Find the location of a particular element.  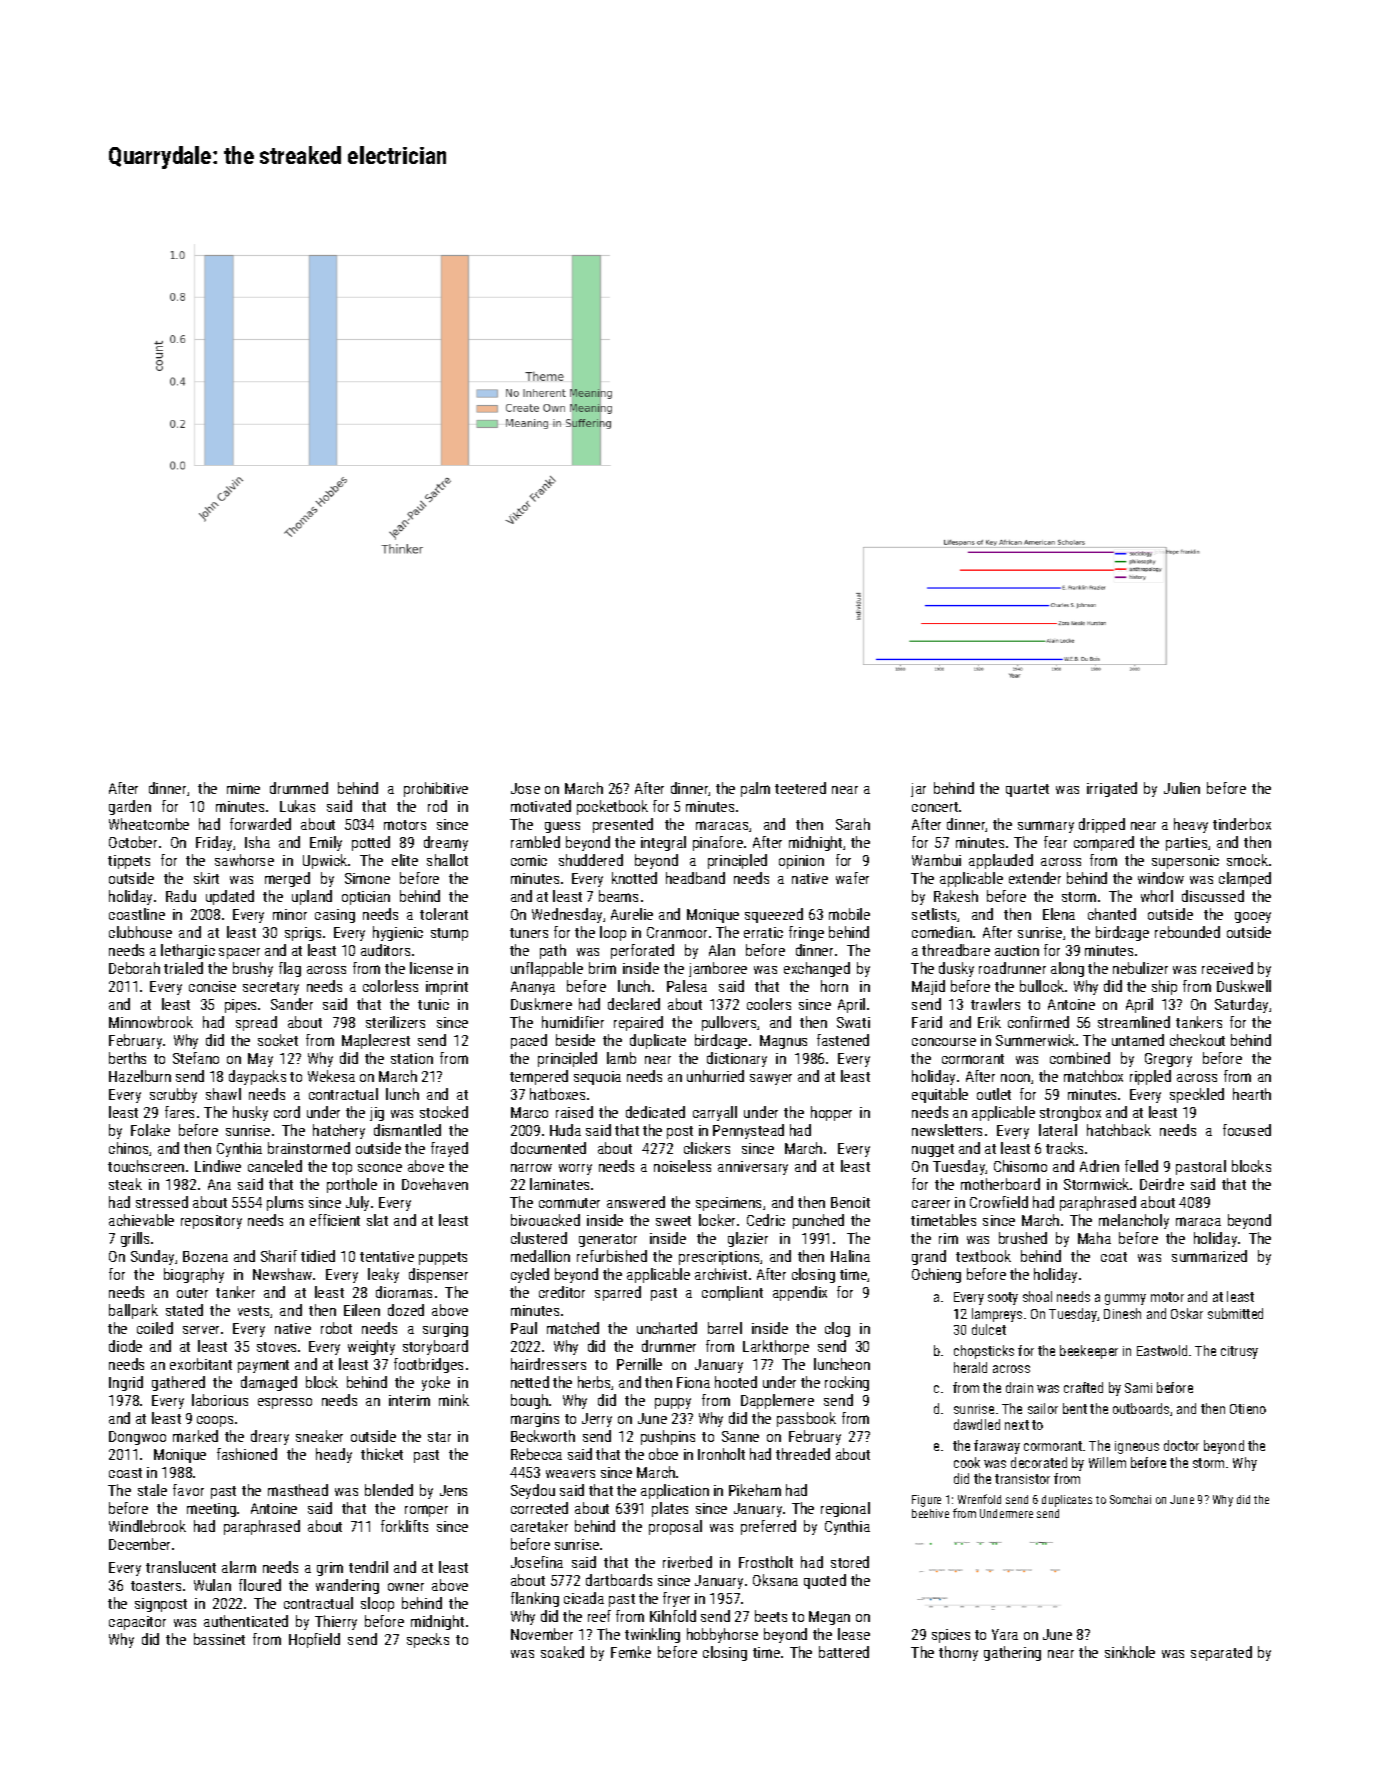

faraway is located at coordinates (997, 1447).
